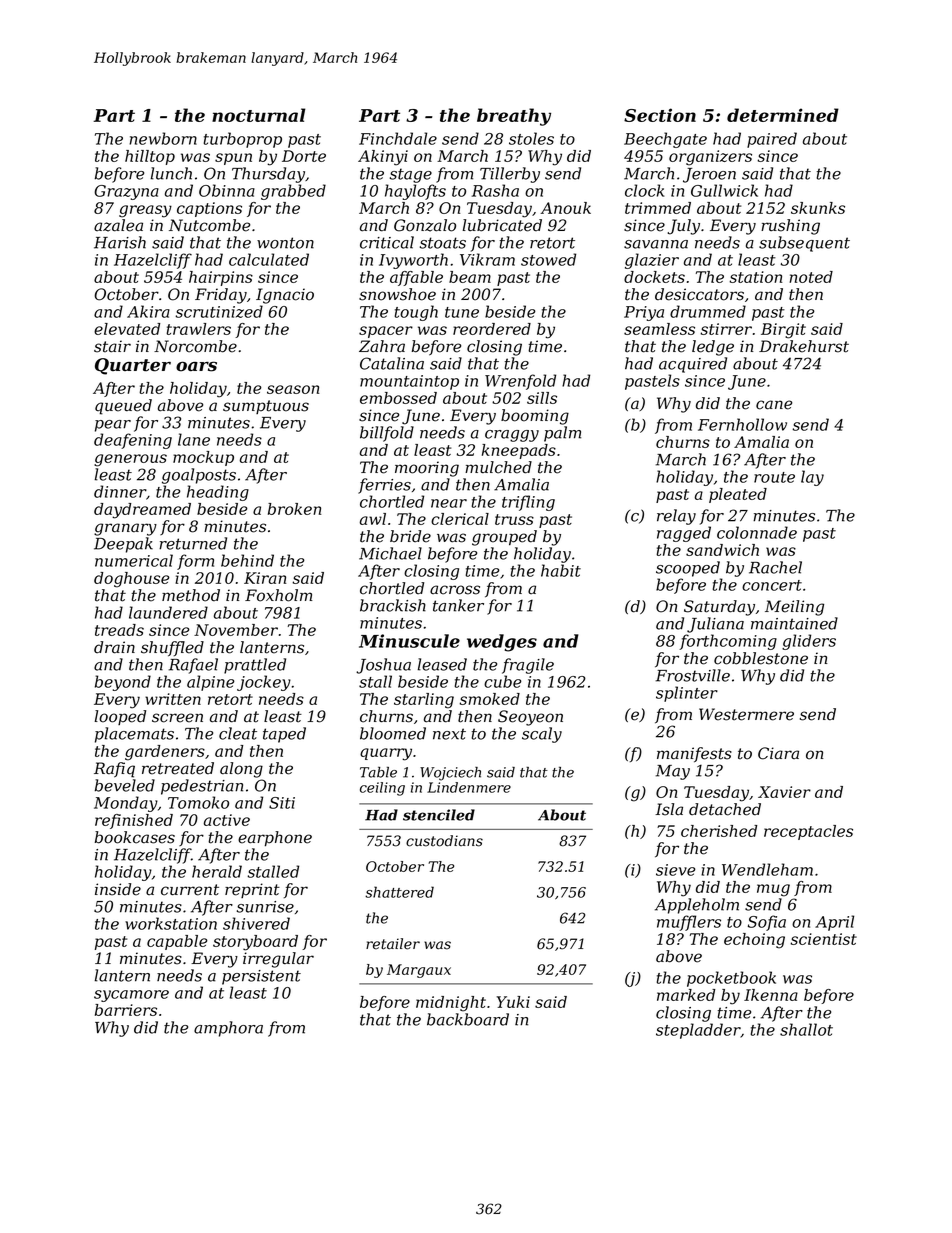 The width and height of the page is (952, 1233). Describe the element at coordinates (114, 770) in the page. I see `Rafiq` at that location.
